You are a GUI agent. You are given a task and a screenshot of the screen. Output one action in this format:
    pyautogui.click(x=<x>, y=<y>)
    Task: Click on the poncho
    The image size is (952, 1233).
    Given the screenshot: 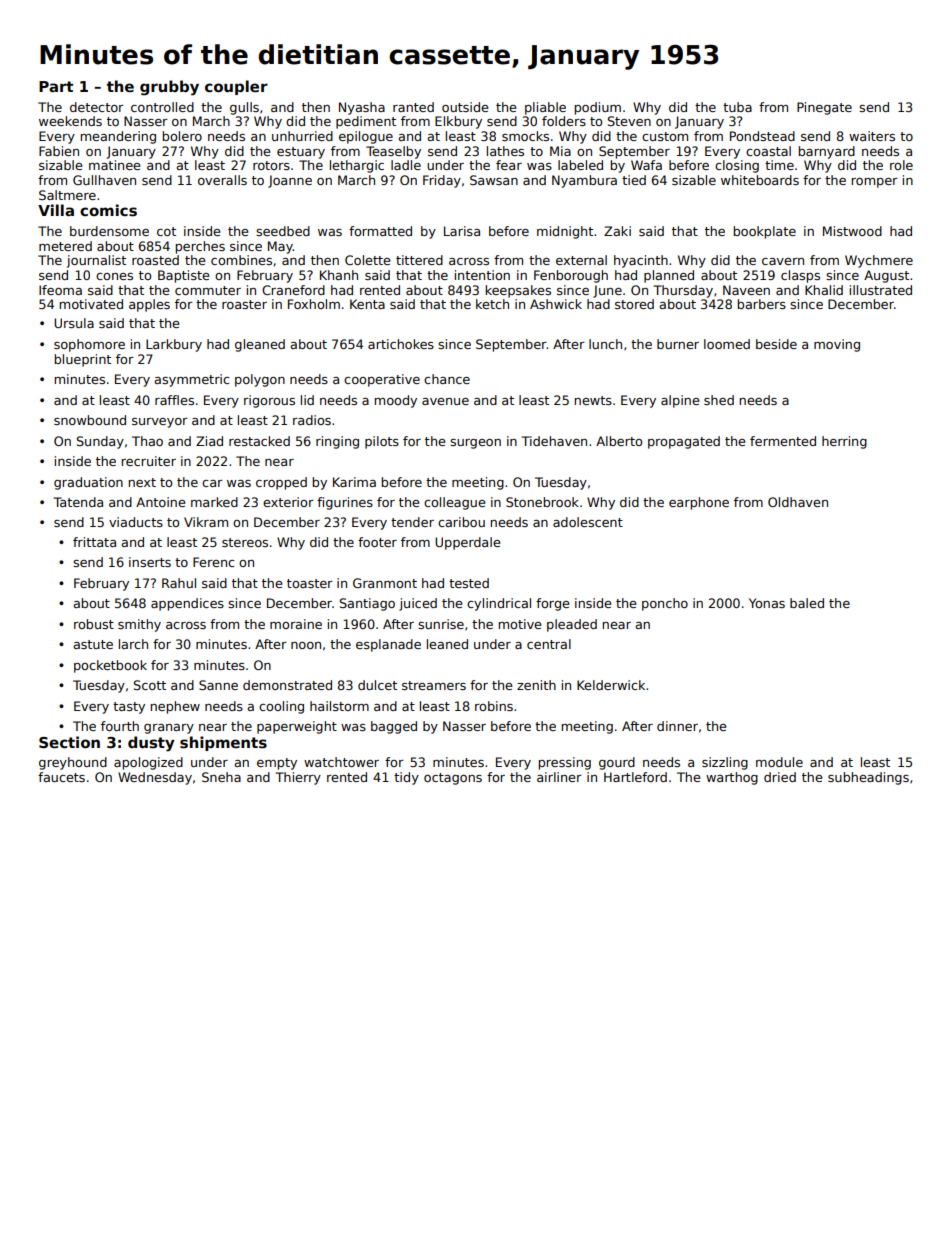 What is the action you would take?
    pyautogui.click(x=665, y=604)
